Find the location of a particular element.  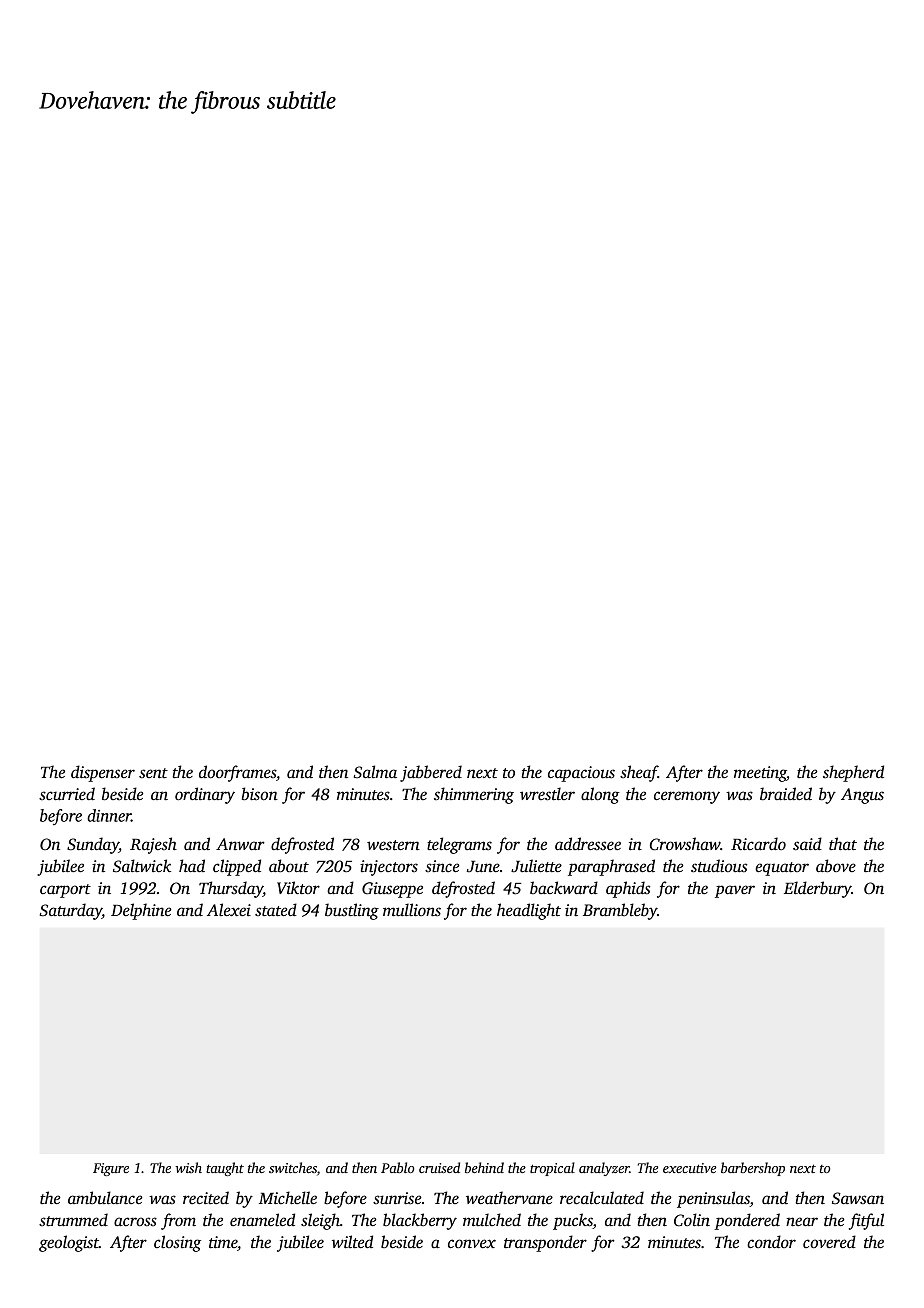

doorframes is located at coordinates (237, 773).
